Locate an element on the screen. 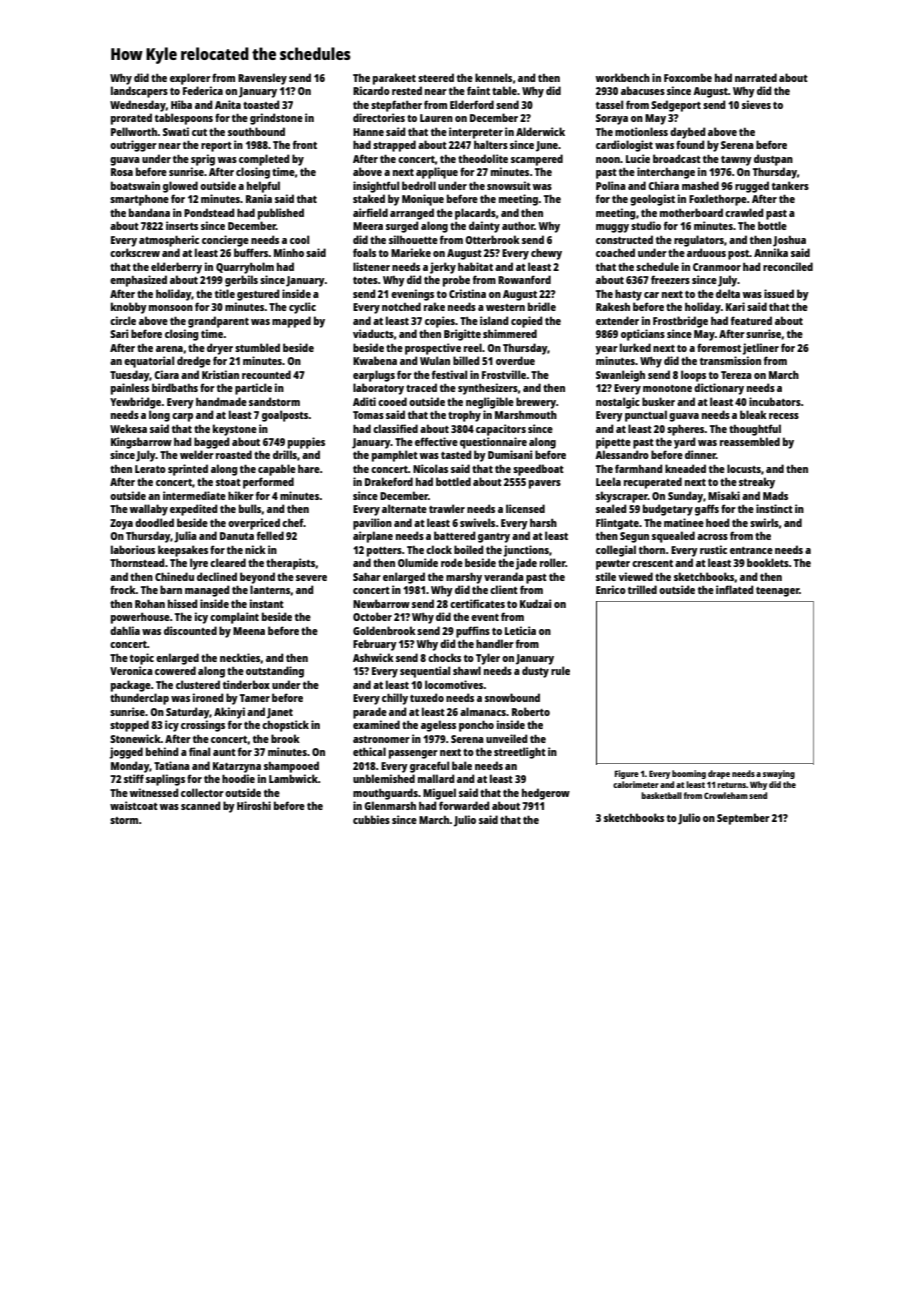 The height and width of the screenshot is (1308, 924). Lambwick is located at coordinates (293, 778).
